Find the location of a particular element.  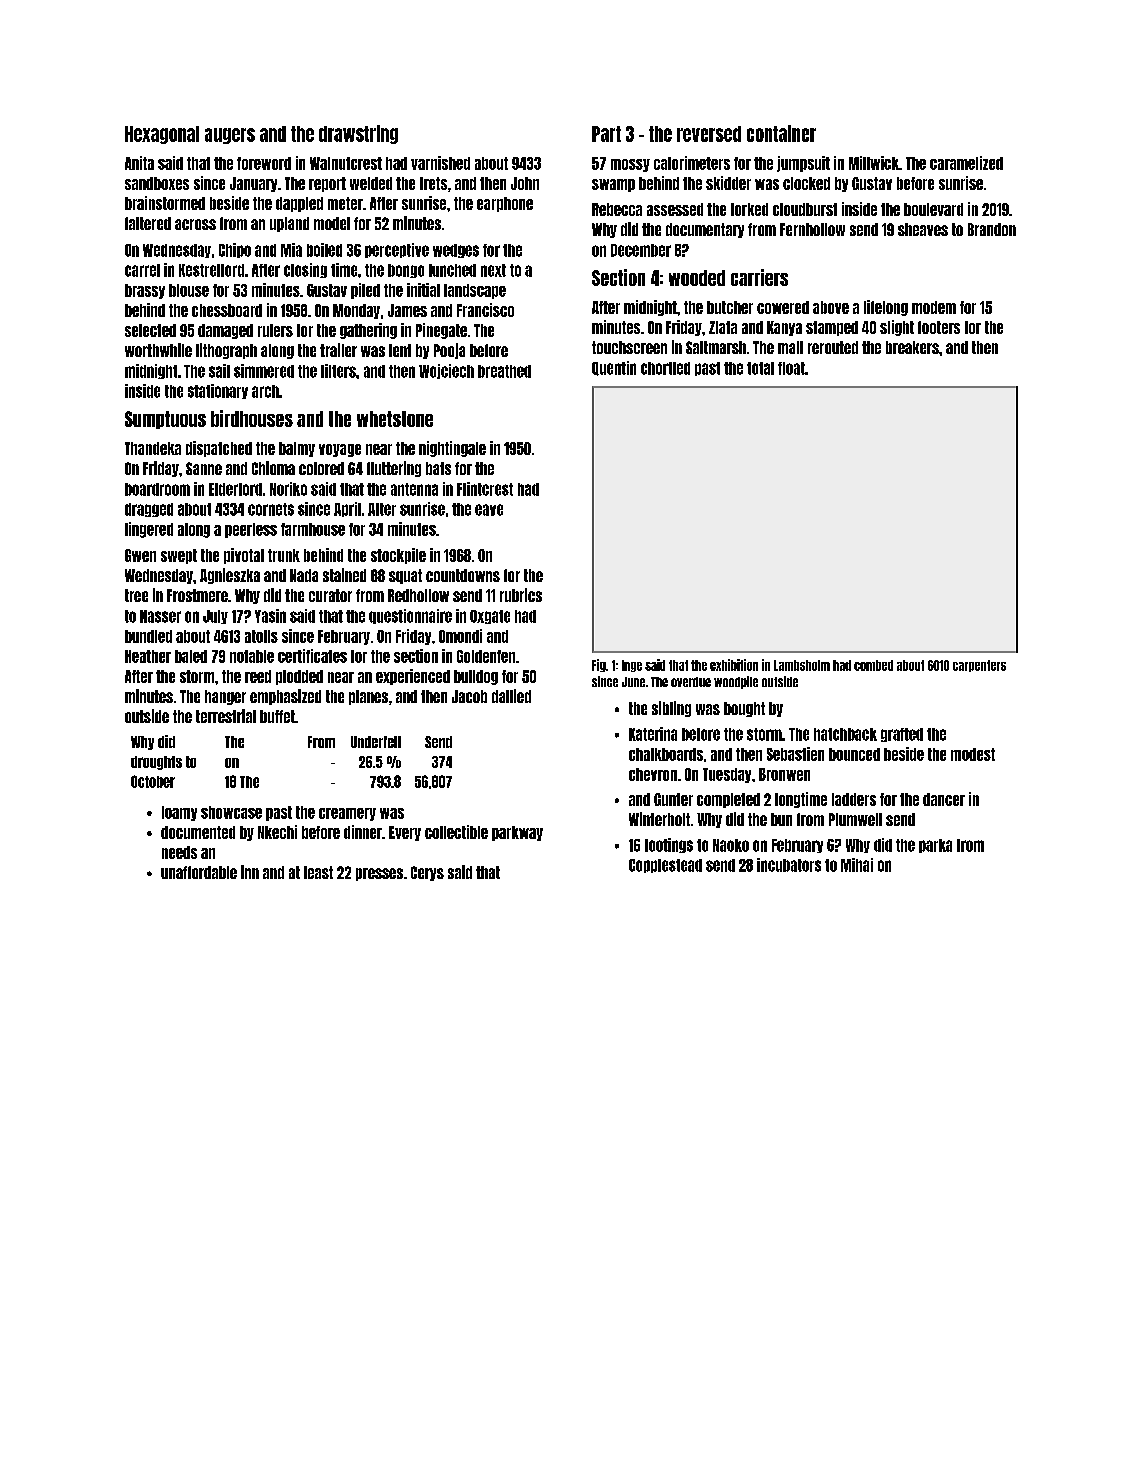

Brandon is located at coordinates (992, 229).
